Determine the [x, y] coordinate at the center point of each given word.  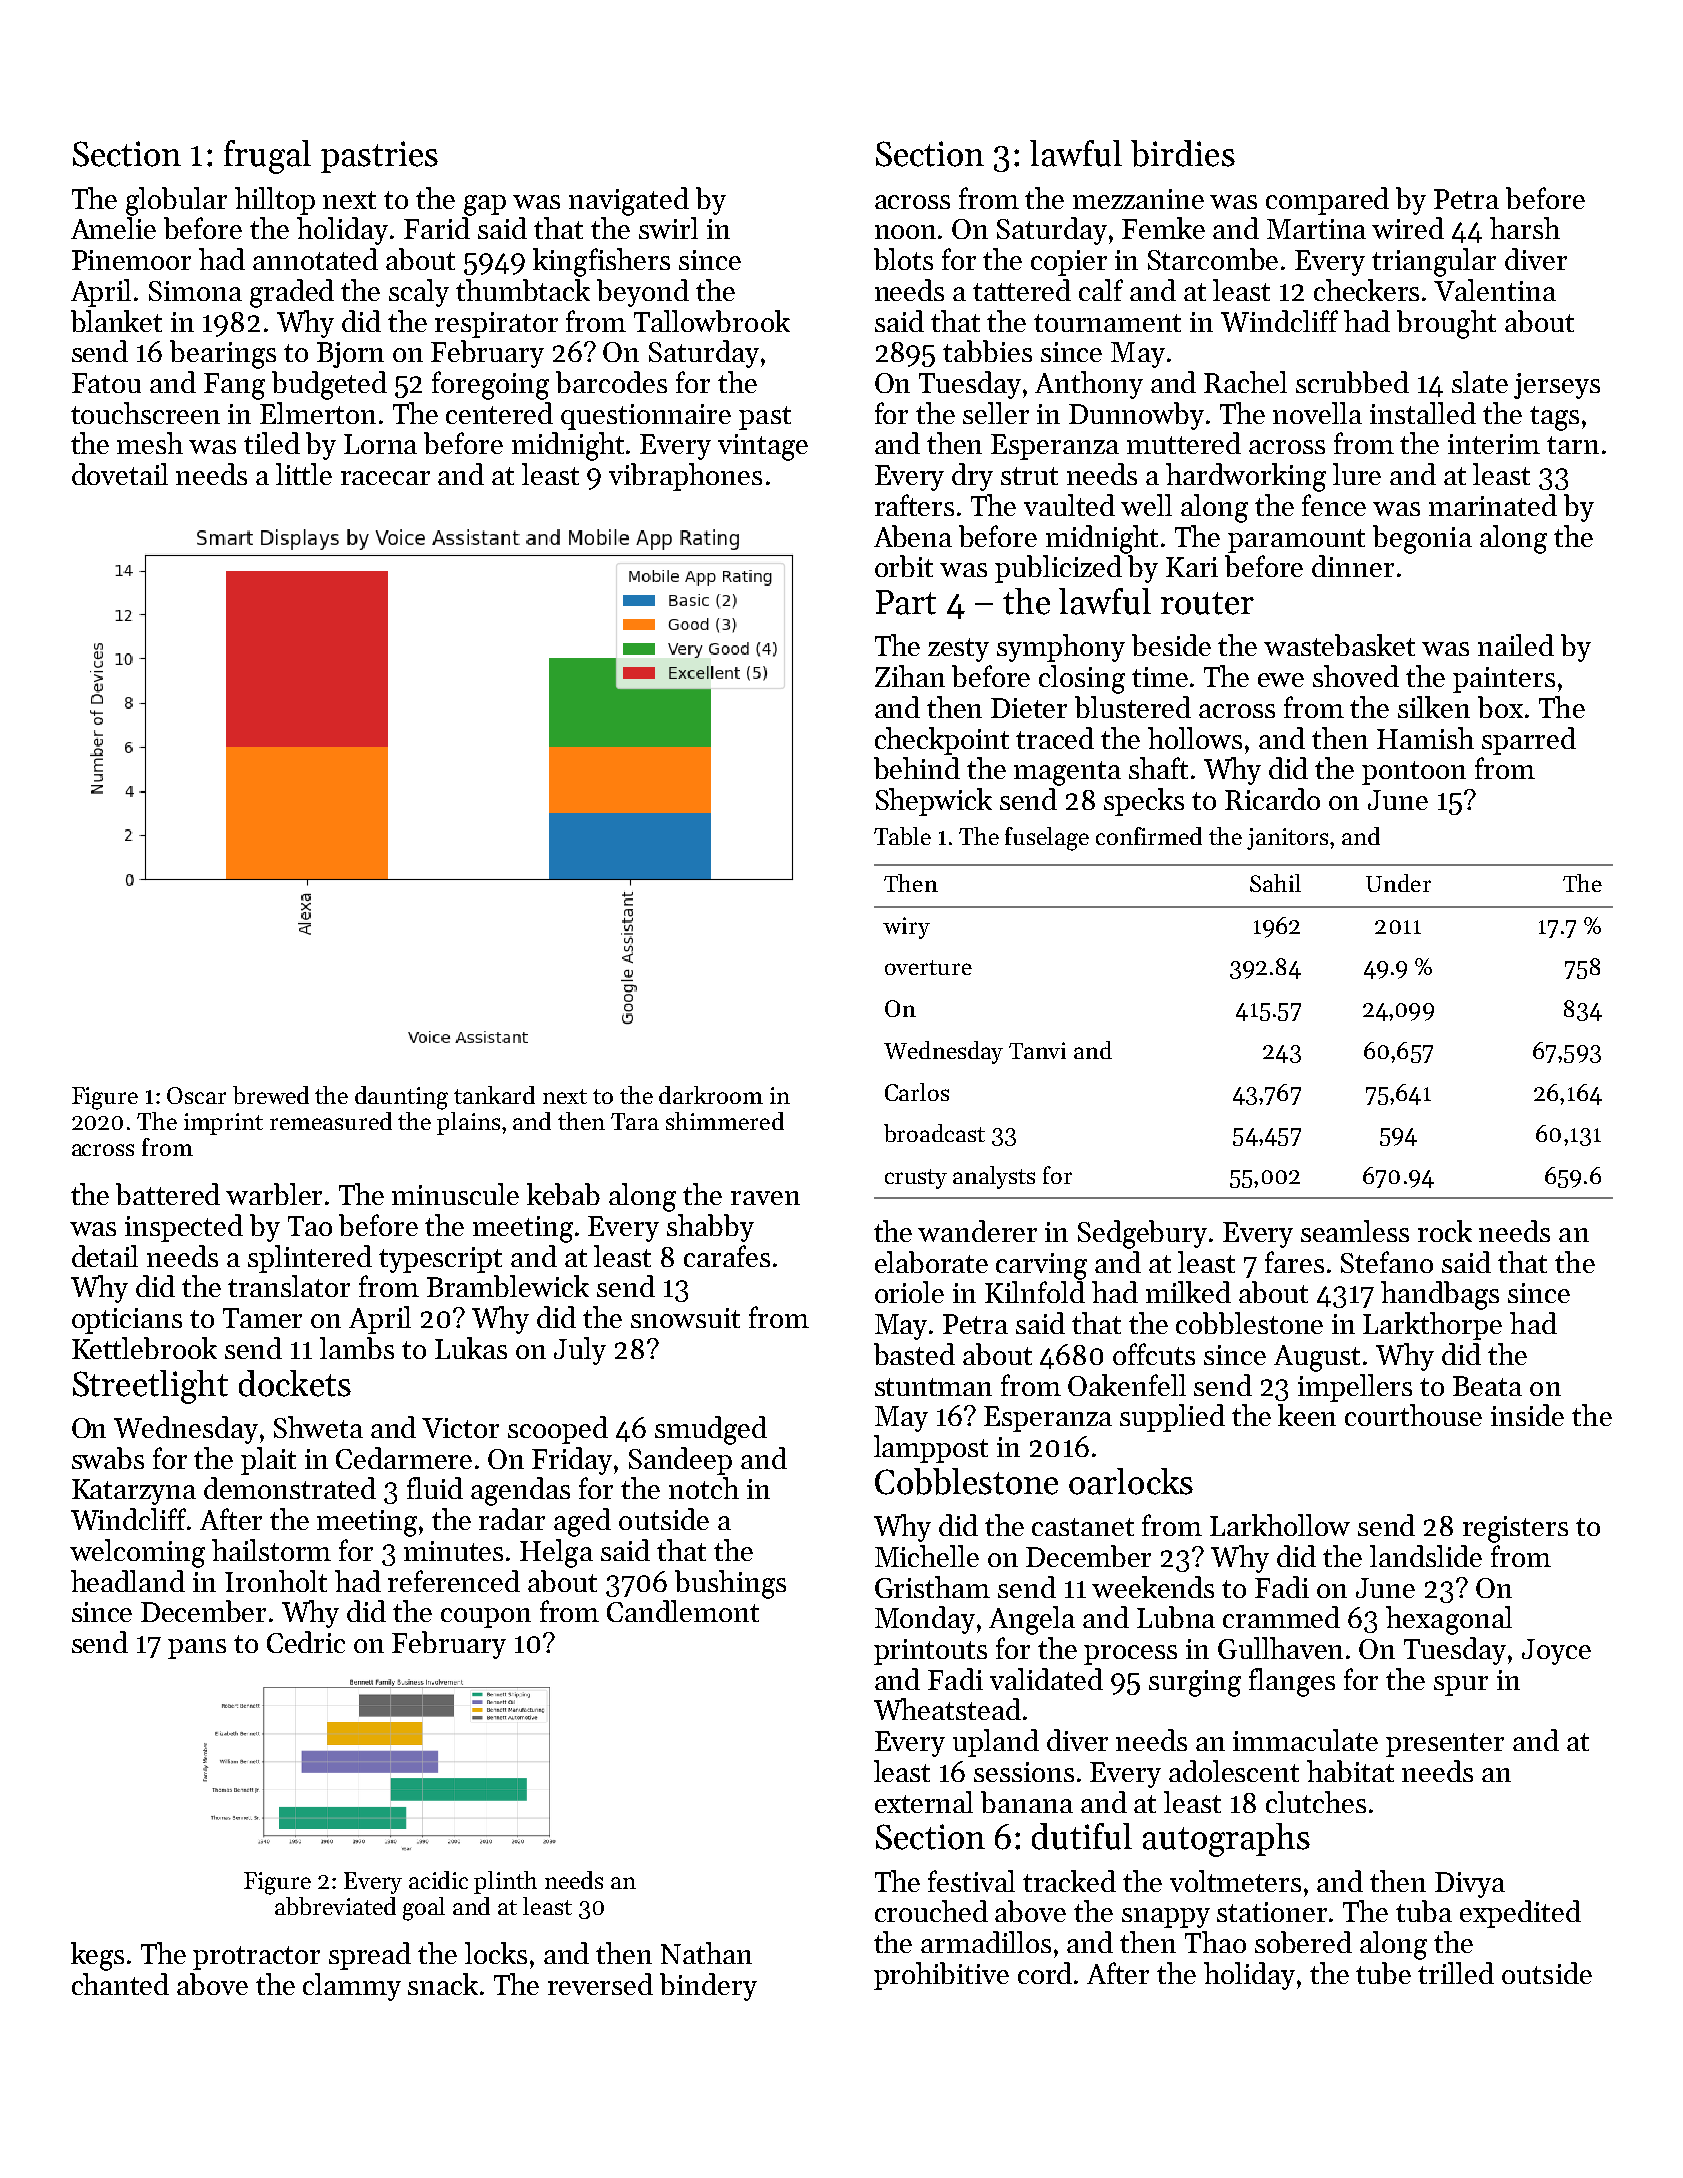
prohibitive [941, 1976]
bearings [223, 354]
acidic [438, 1880]
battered [168, 1194]
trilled [1456, 1973]
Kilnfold [1035, 1292]
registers [1515, 1529]
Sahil [1275, 883]
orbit [904, 566]
